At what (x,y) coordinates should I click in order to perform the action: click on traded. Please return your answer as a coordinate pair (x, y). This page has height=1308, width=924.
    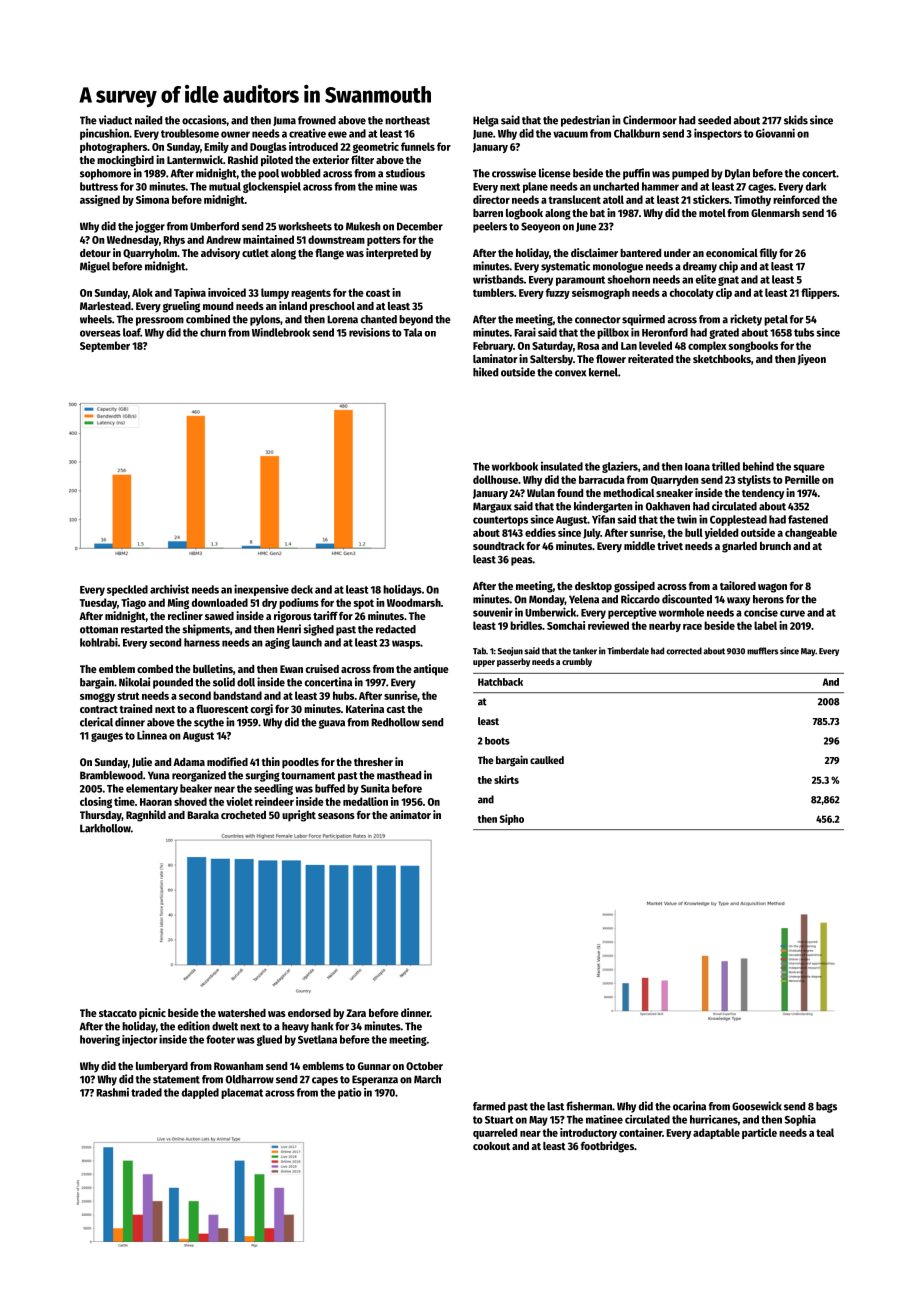
    Looking at the image, I should click on (146, 1092).
